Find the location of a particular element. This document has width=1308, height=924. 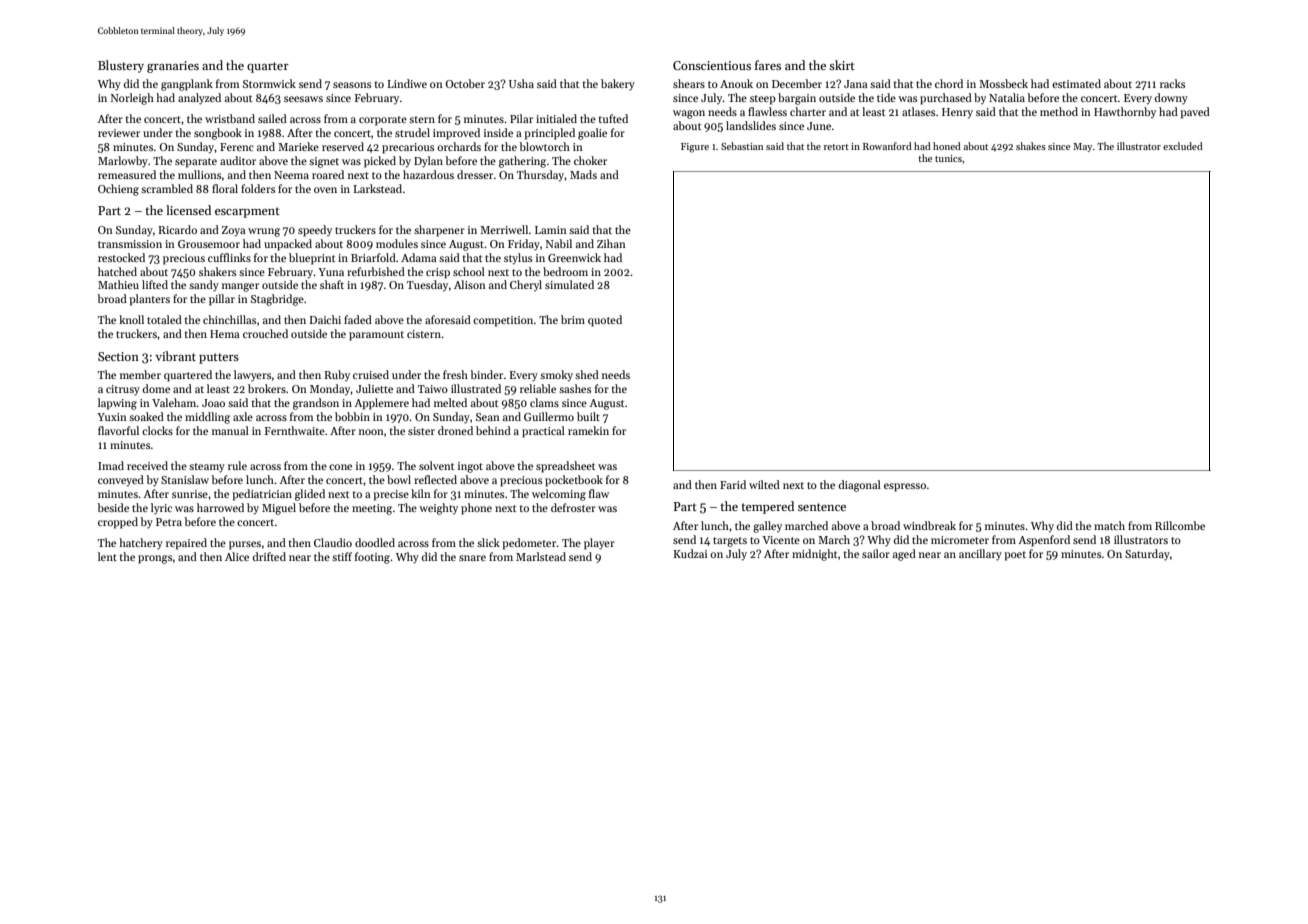

Blustery is located at coordinates (121, 66).
